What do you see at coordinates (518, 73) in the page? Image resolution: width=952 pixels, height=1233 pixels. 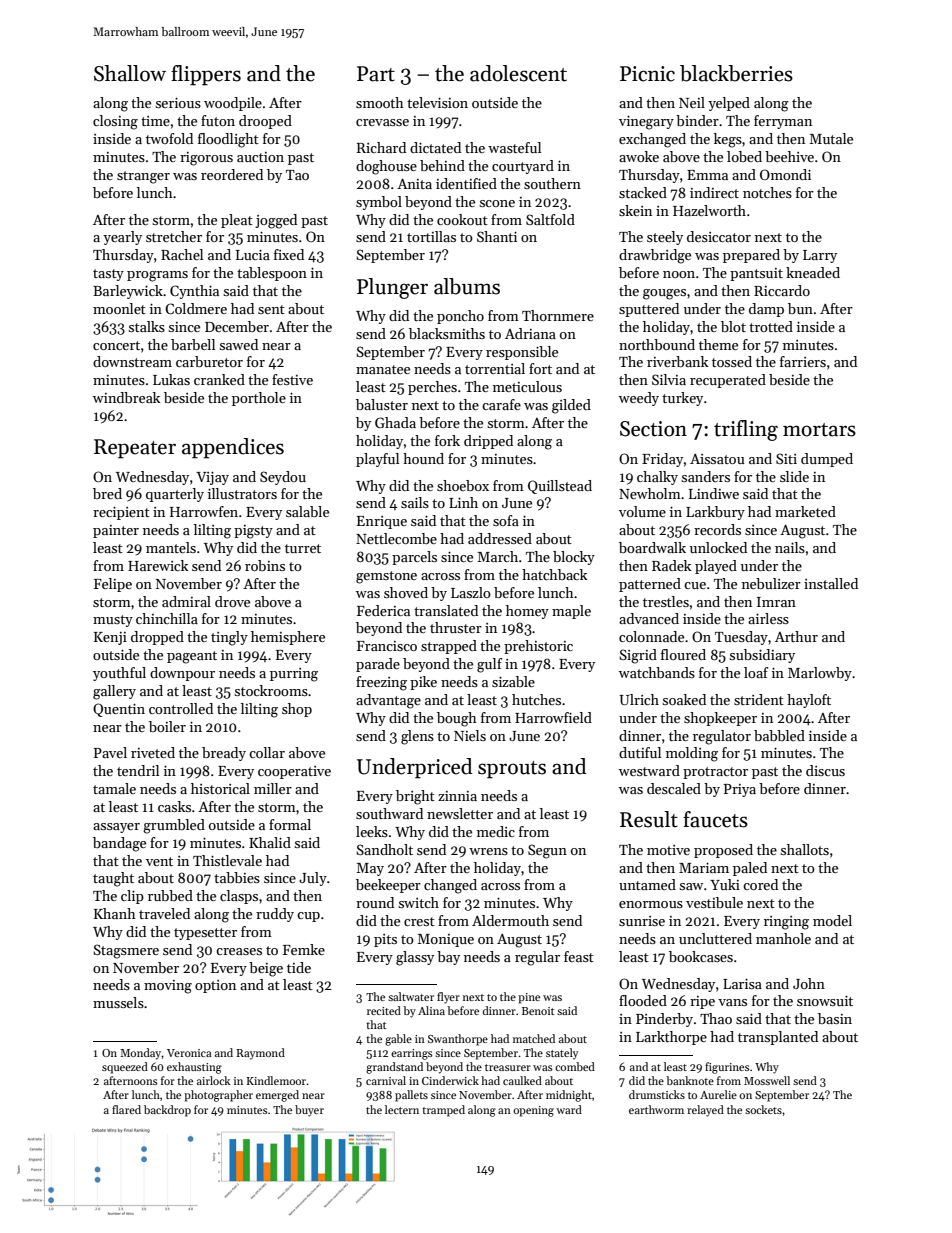 I see `adolescent` at bounding box center [518, 73].
